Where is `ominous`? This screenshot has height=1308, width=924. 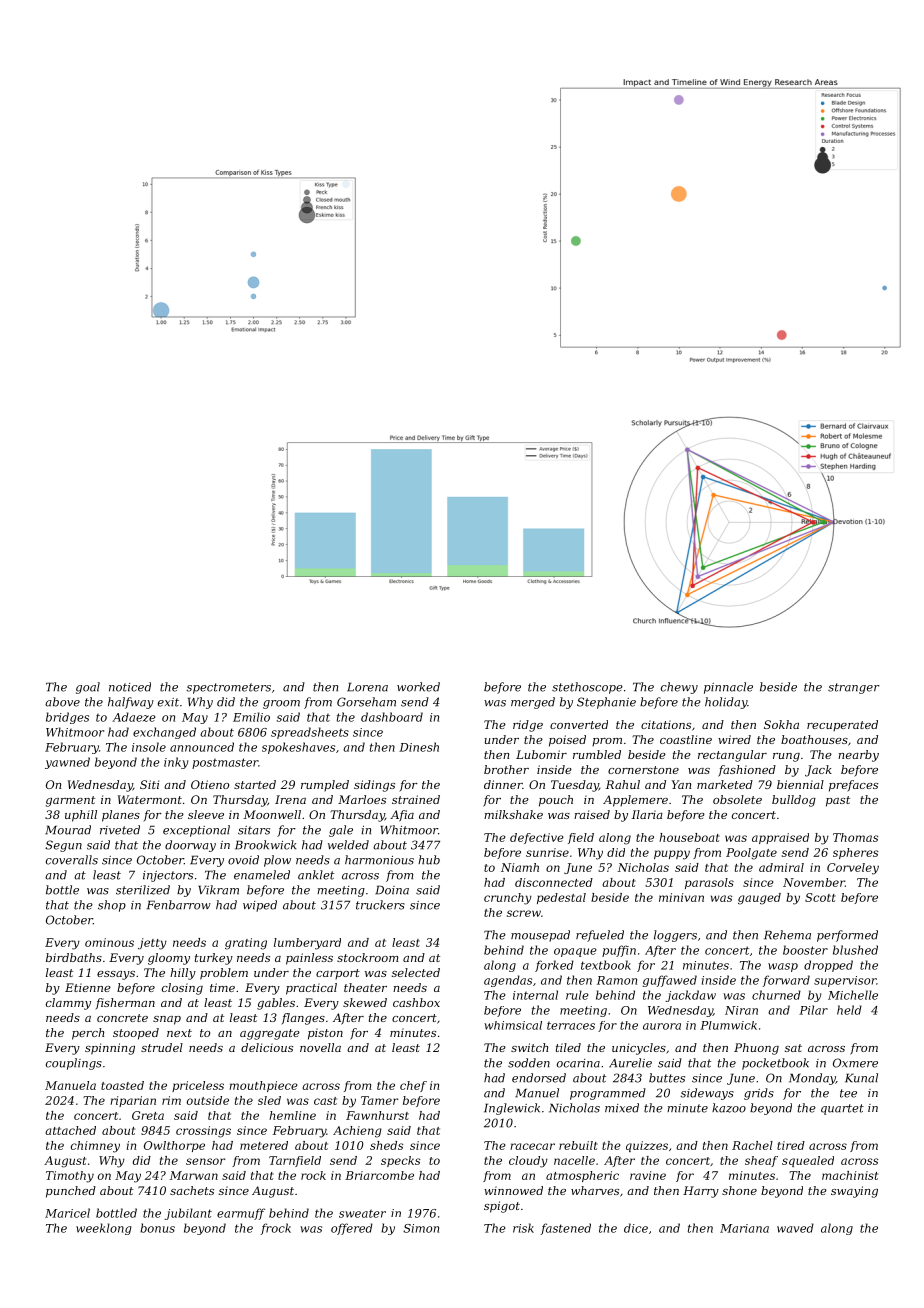 ominous is located at coordinates (109, 942).
